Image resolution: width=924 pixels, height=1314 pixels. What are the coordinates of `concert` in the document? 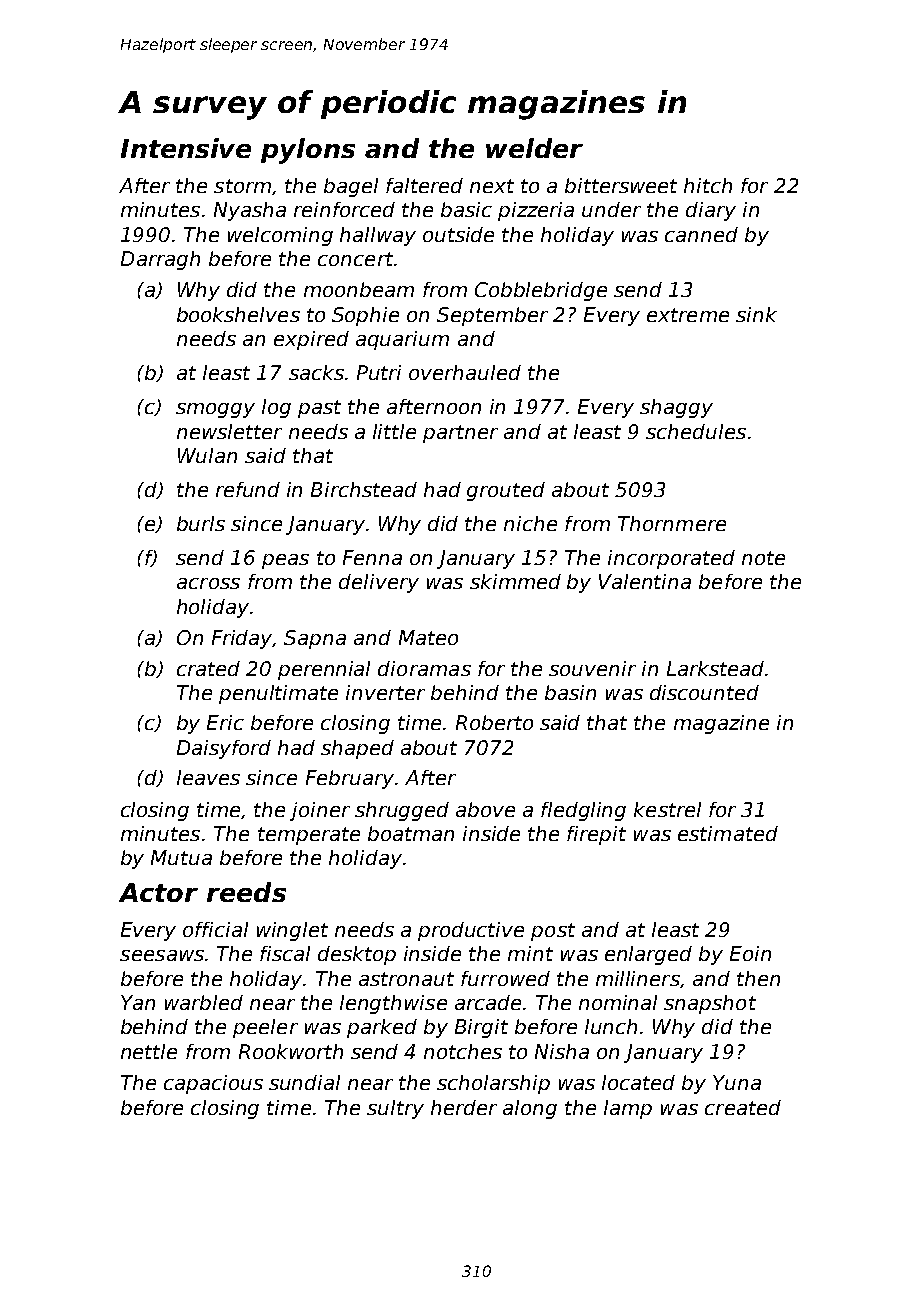 It's located at (355, 259).
